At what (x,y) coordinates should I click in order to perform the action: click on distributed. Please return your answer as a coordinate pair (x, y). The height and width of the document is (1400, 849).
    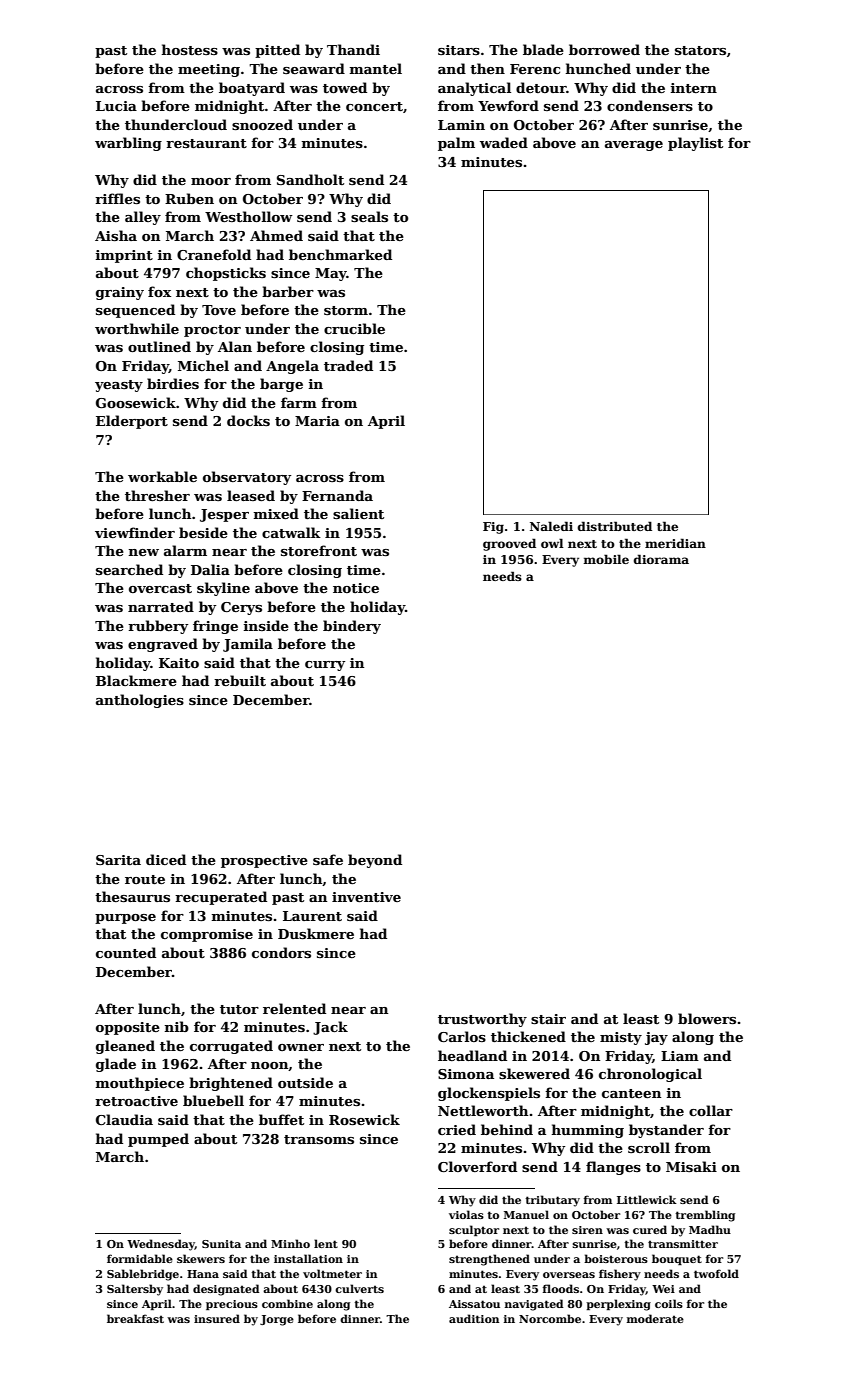
    Looking at the image, I should click on (615, 526).
